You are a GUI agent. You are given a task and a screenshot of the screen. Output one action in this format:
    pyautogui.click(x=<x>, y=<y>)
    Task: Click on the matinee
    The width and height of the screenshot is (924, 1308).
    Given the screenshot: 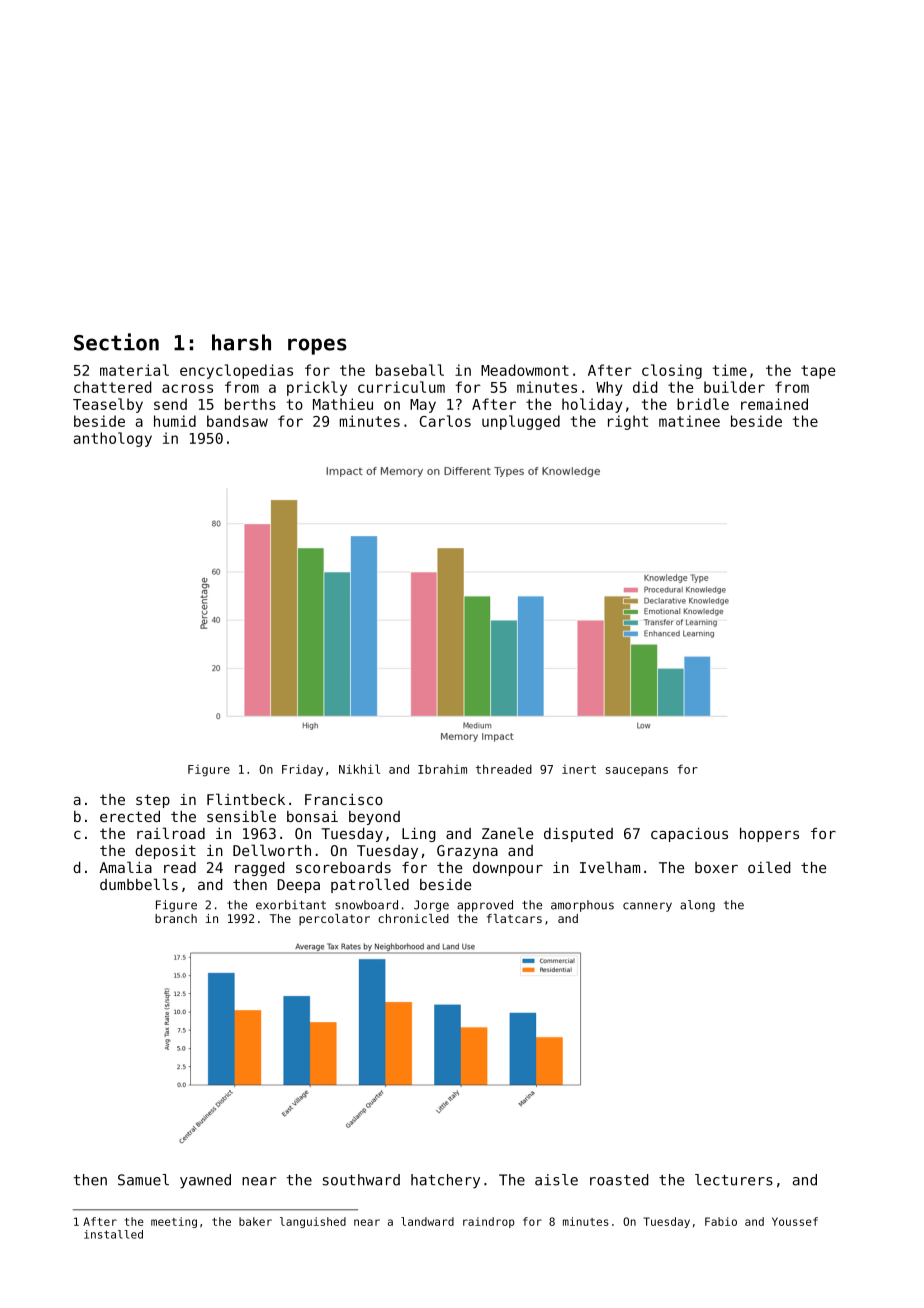 What is the action you would take?
    pyautogui.click(x=689, y=421)
